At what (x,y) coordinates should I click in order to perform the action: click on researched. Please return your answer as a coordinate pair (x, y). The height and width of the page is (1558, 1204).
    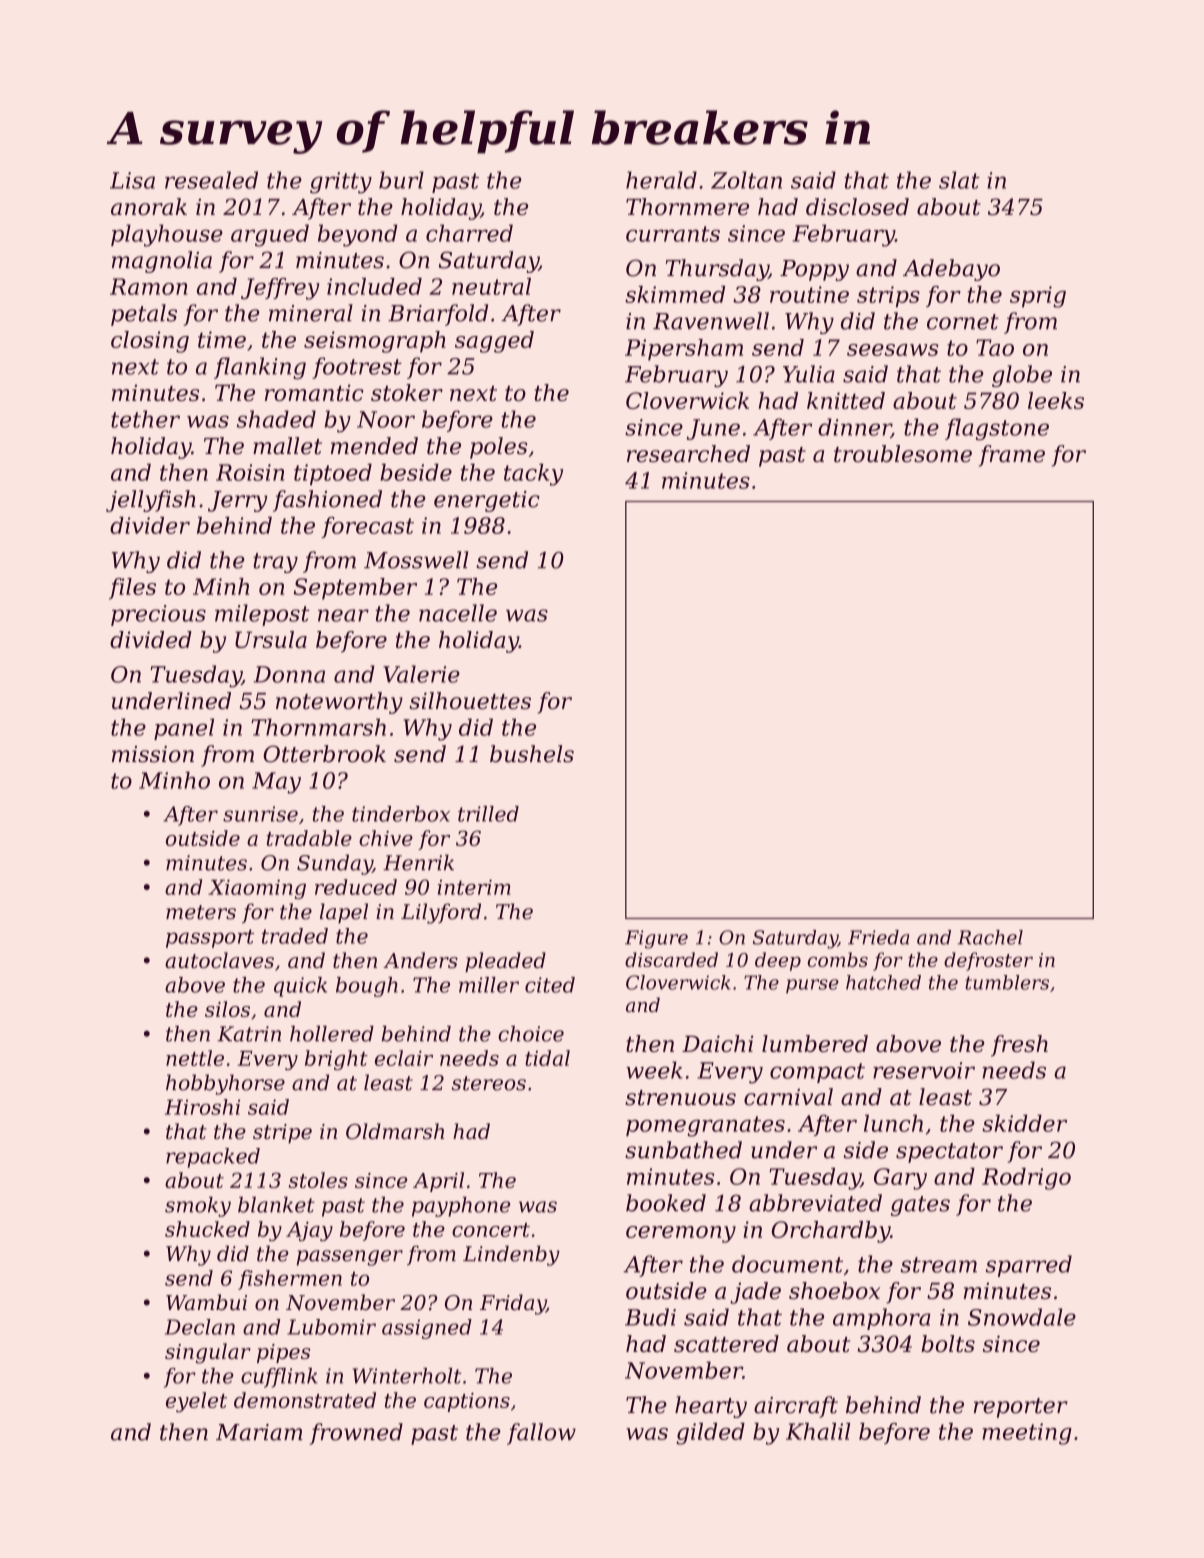
    Looking at the image, I should click on (688, 453).
